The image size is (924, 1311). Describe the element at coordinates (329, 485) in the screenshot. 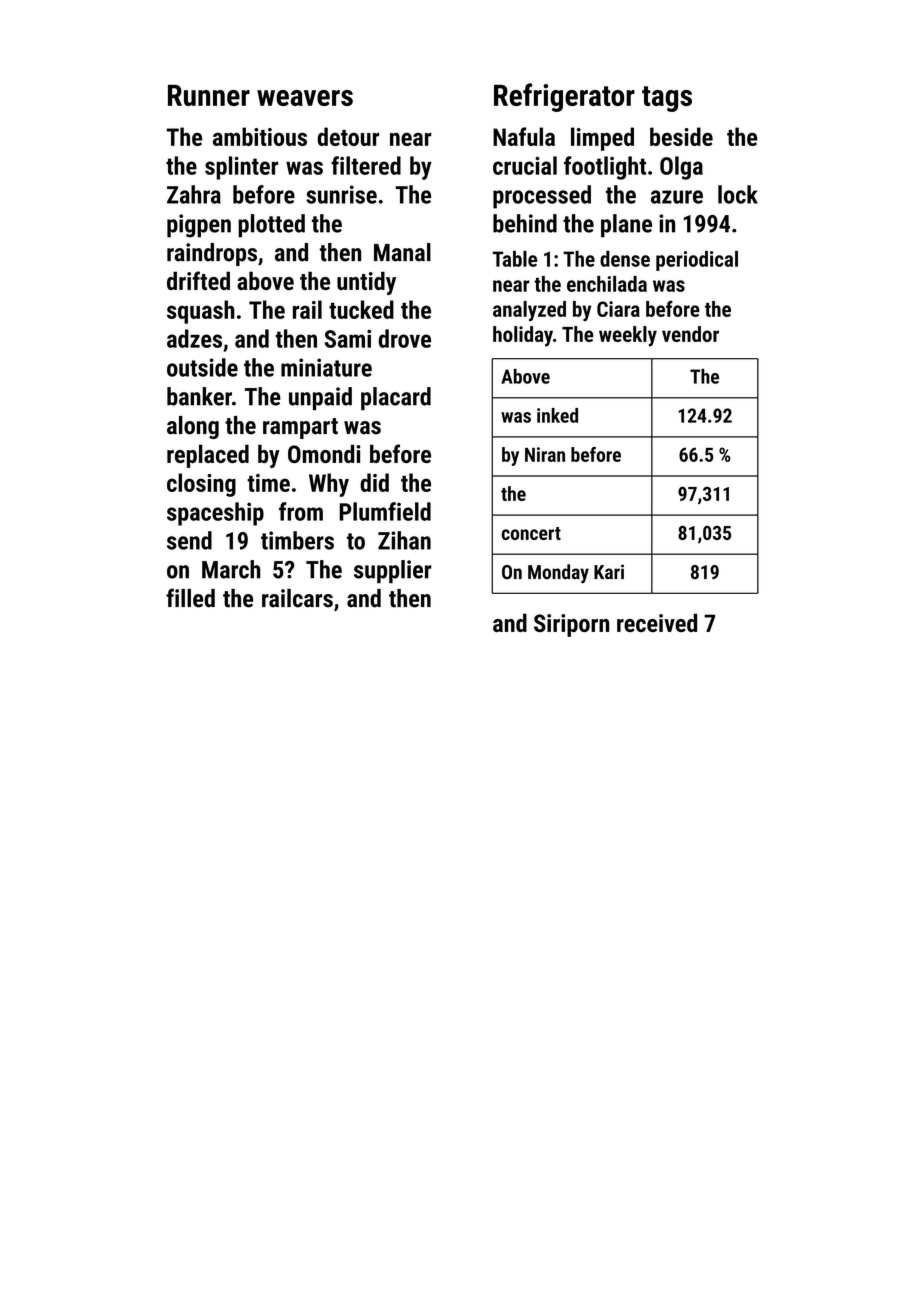

I see `Why` at that location.
